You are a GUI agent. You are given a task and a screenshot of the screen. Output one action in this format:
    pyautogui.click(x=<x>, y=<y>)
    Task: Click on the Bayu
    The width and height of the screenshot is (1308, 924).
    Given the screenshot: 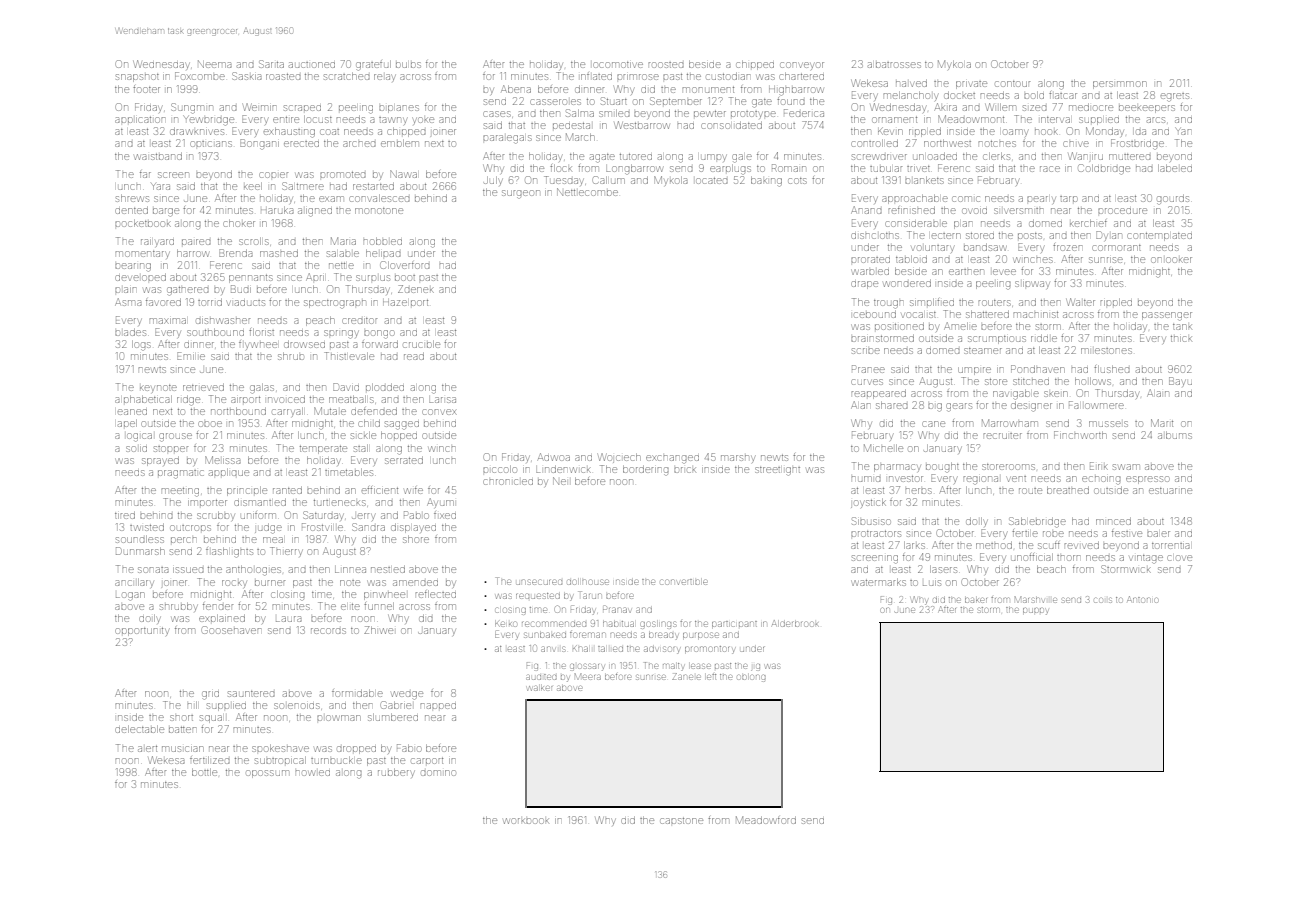 What is the action you would take?
    pyautogui.click(x=1180, y=381)
